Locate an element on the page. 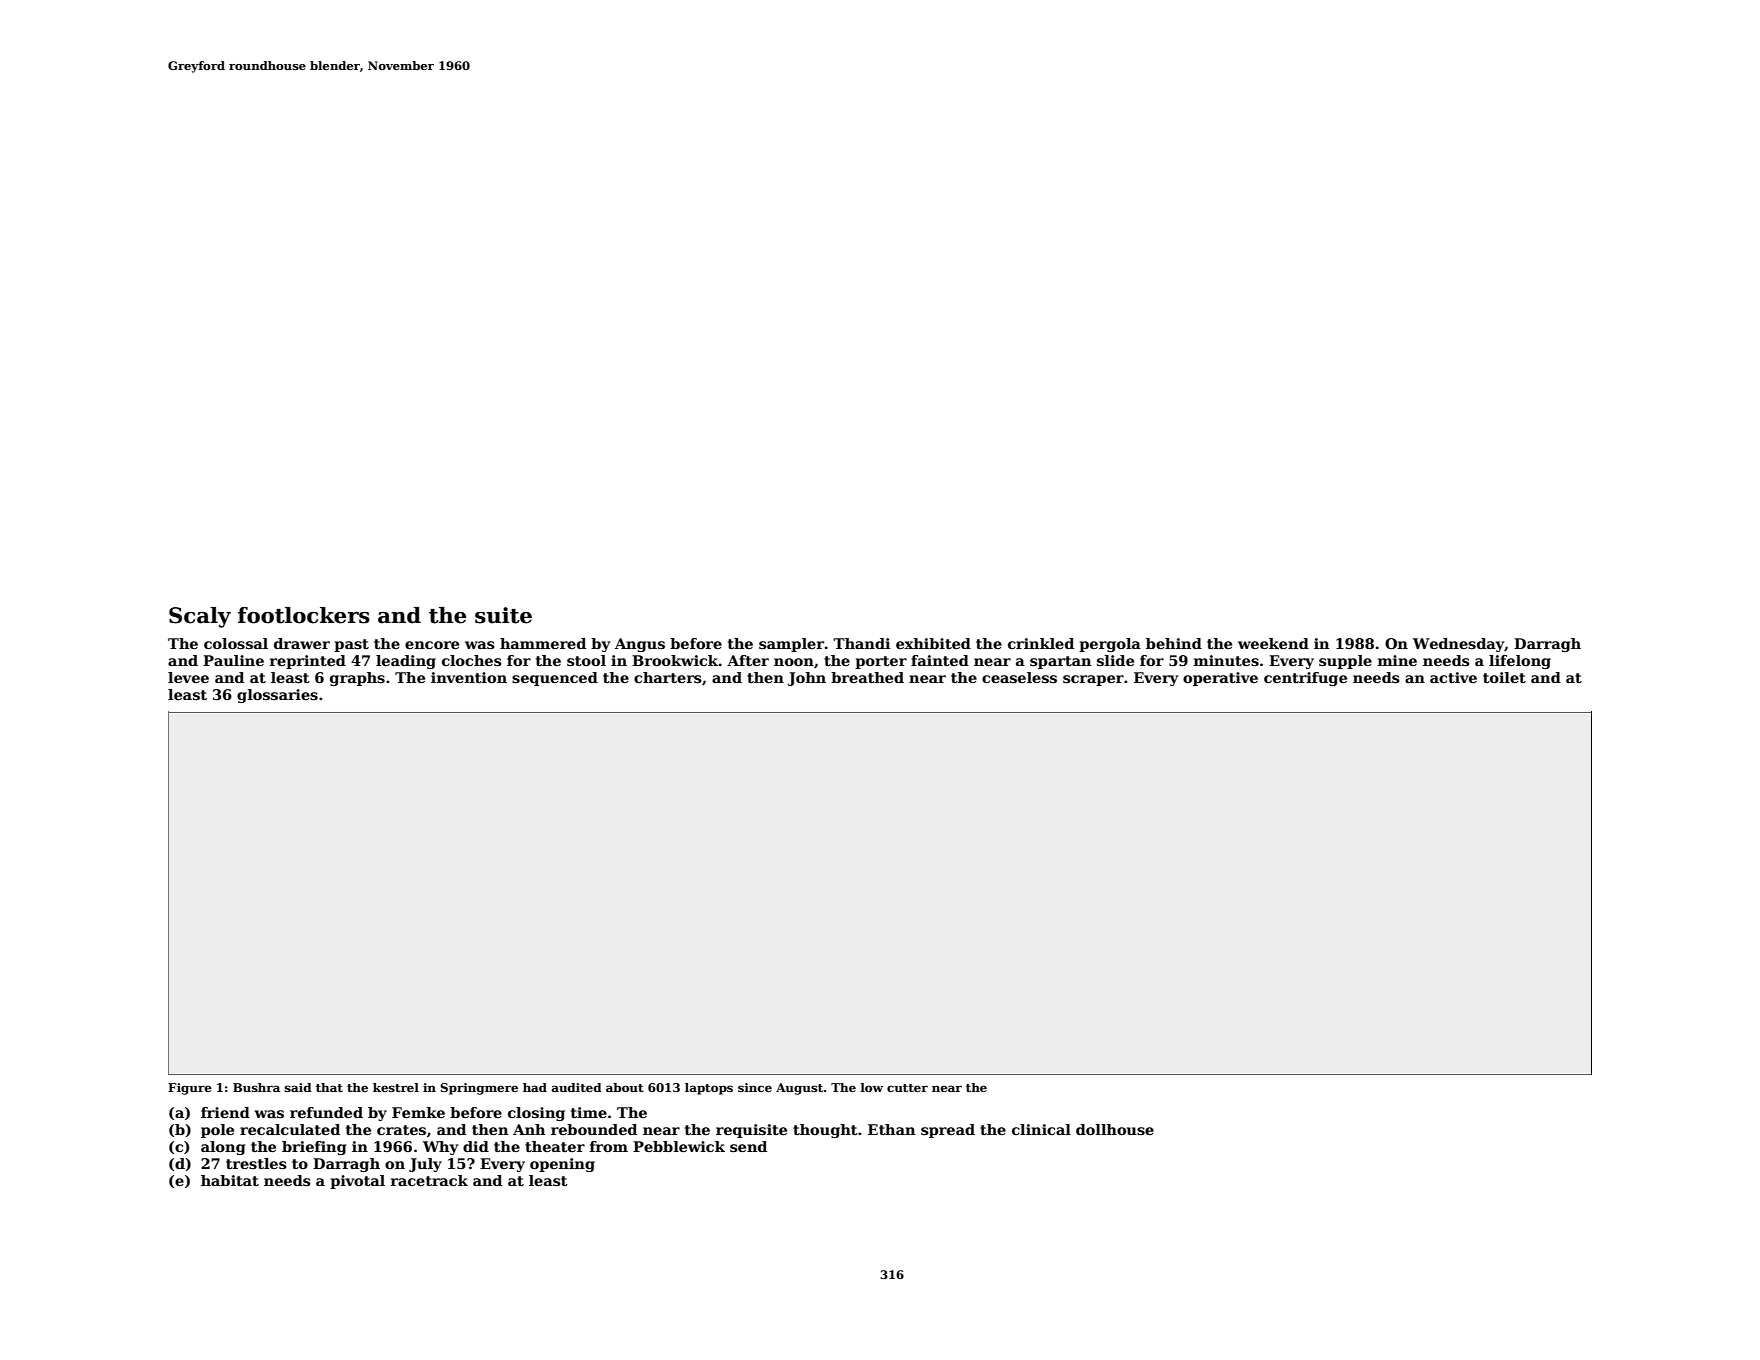 The height and width of the image is (1360, 1760). behind is located at coordinates (1174, 643).
